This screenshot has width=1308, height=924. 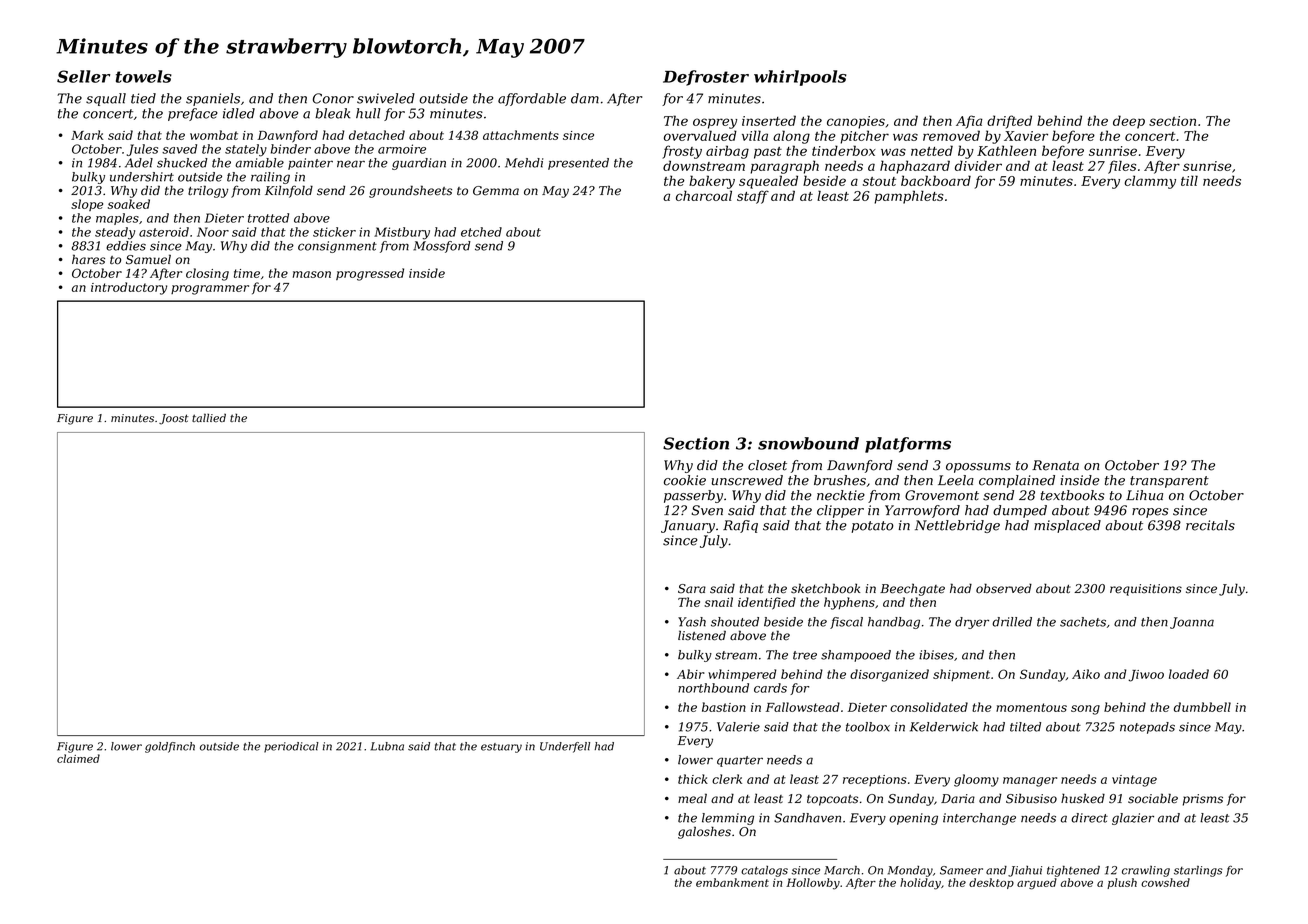 What do you see at coordinates (732, 882) in the screenshot?
I see `embankment` at bounding box center [732, 882].
